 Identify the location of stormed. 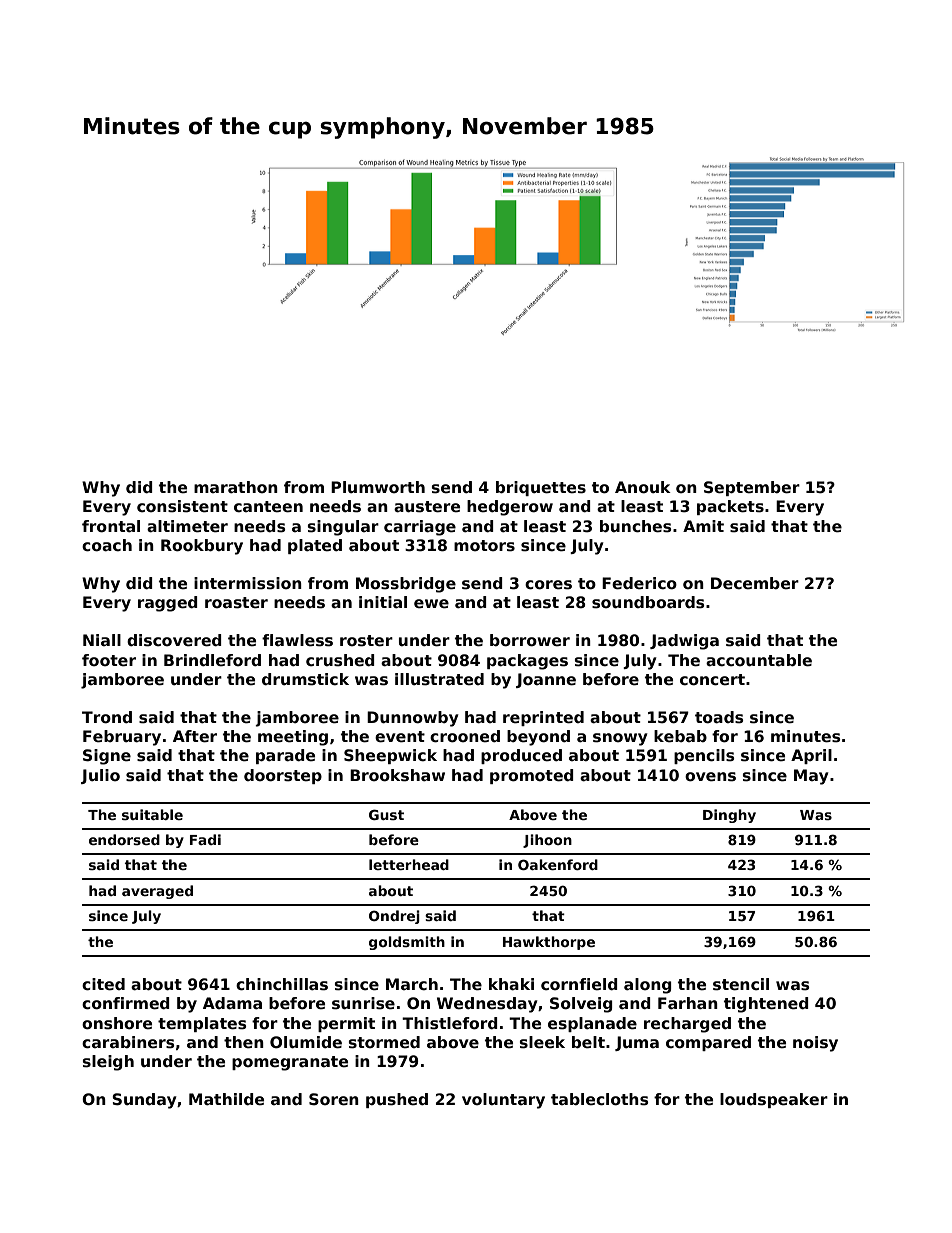
(384, 1042).
